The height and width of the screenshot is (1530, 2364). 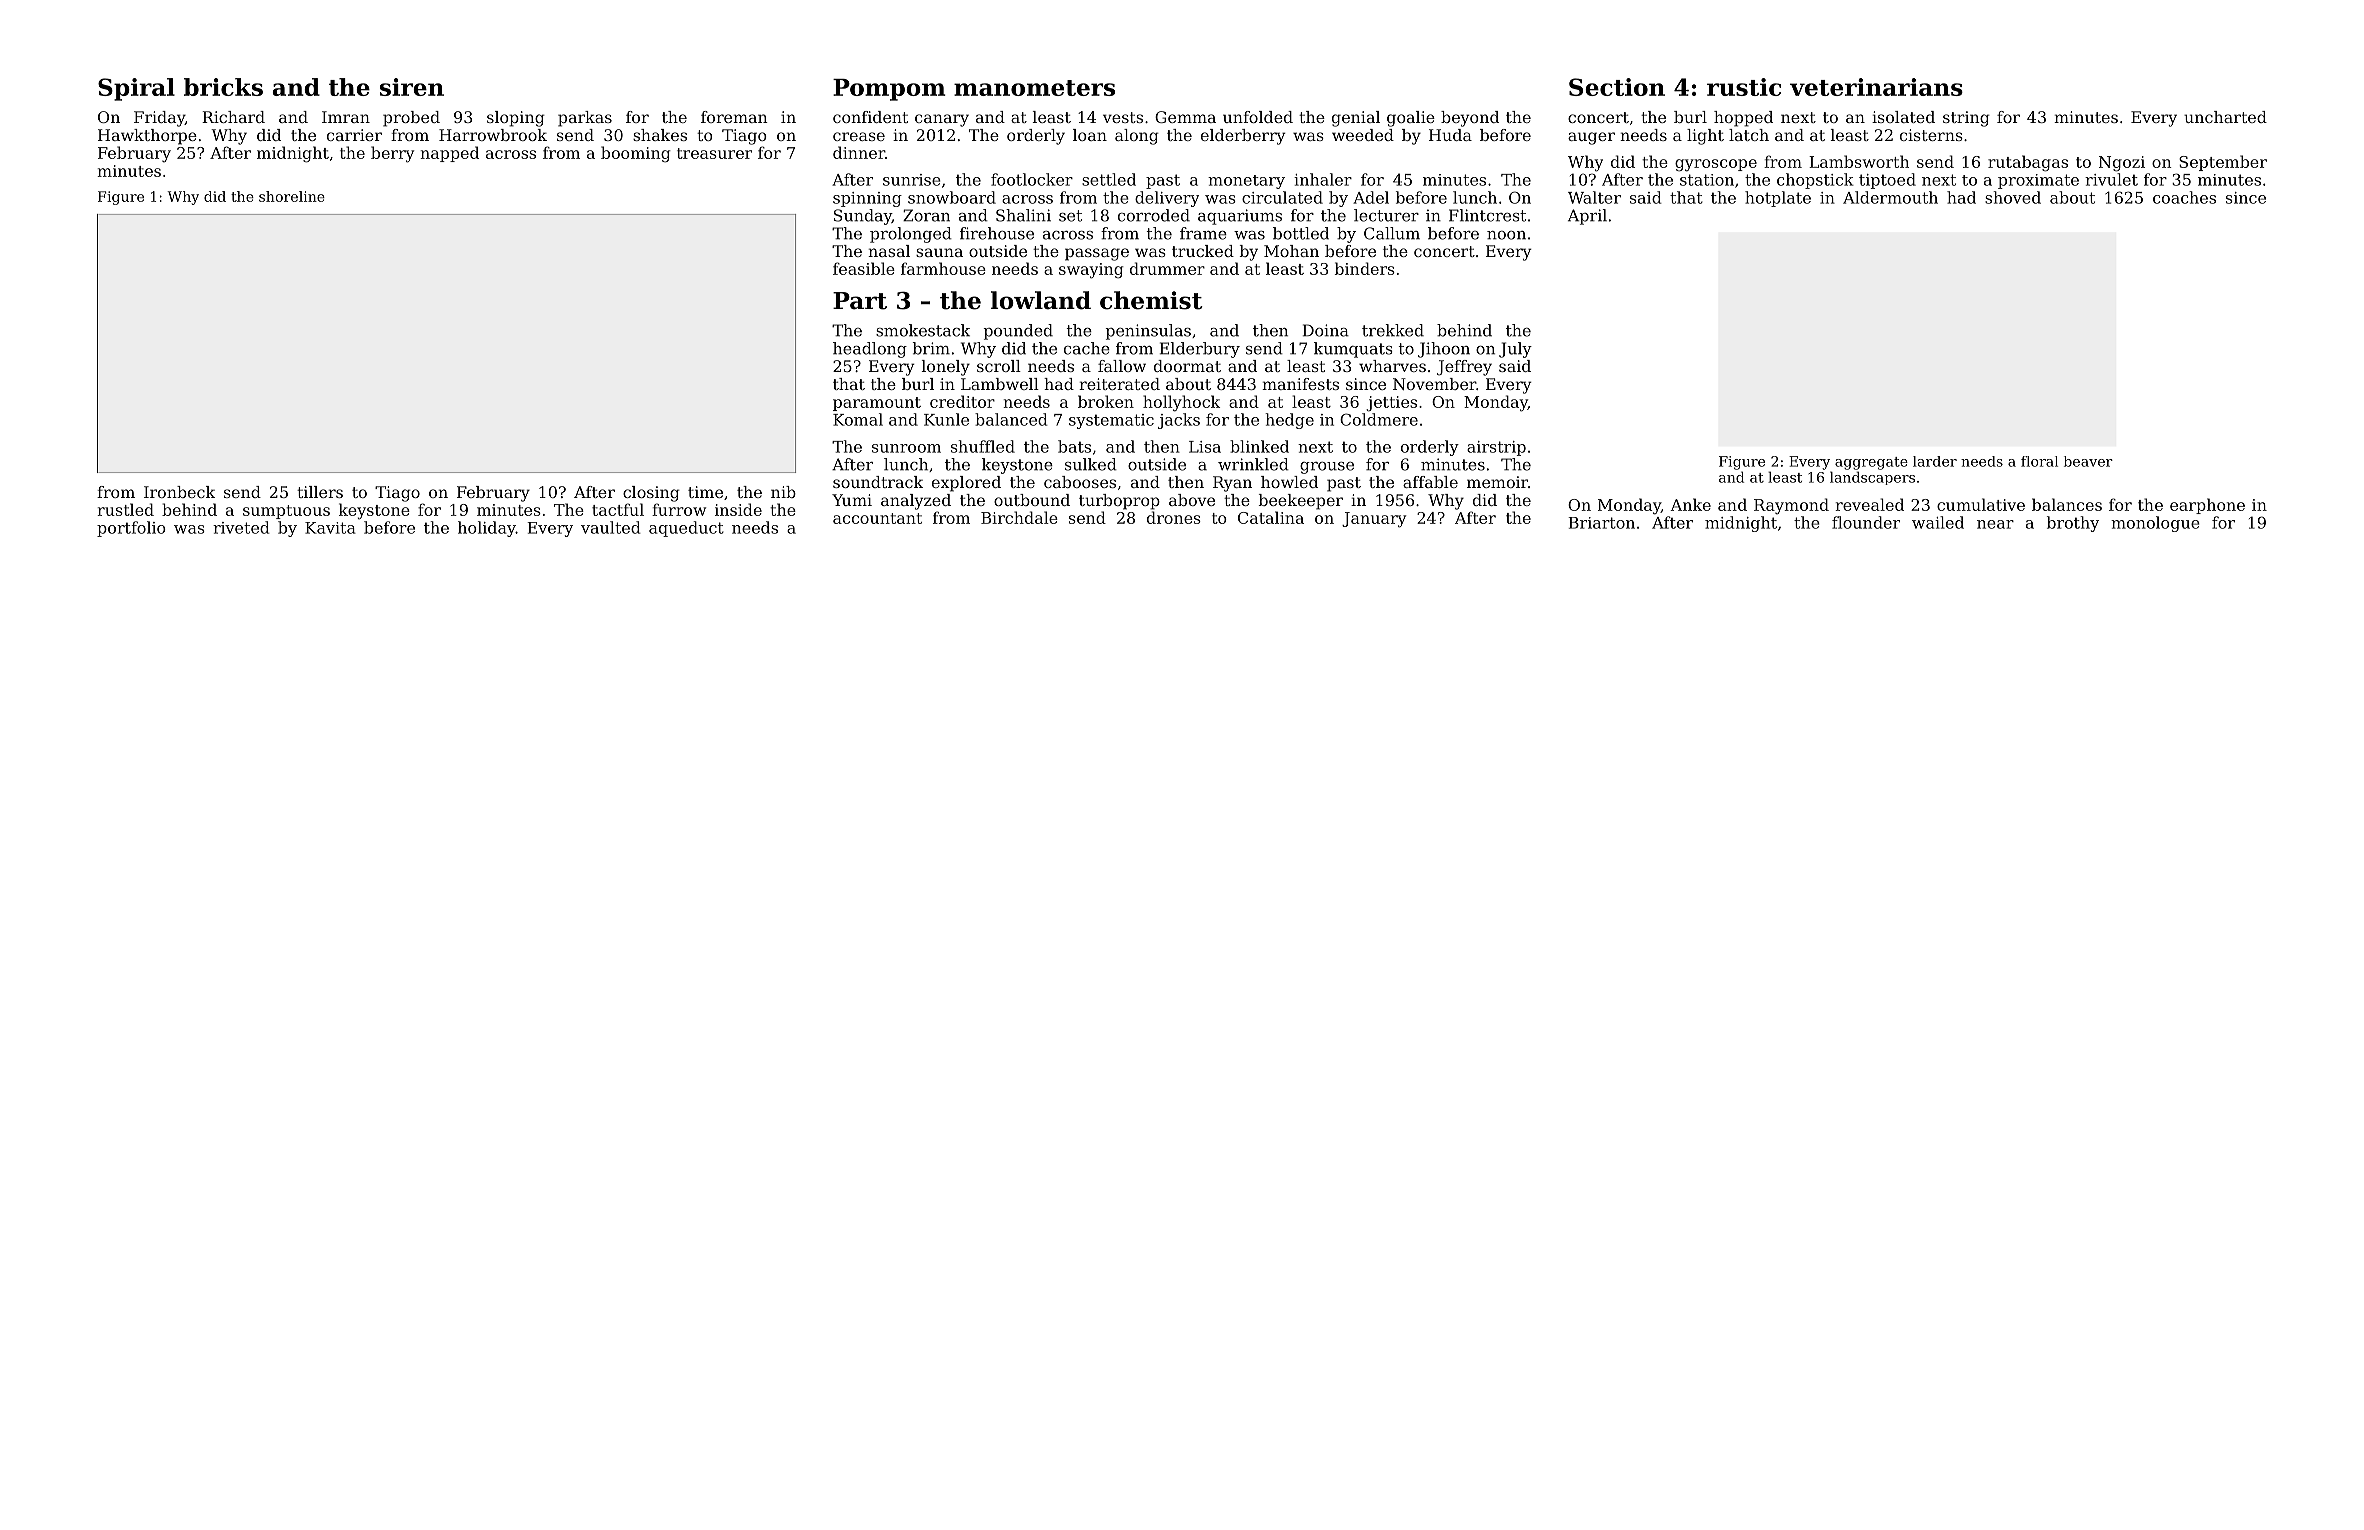 I want to click on manometers, so click(x=1034, y=88).
